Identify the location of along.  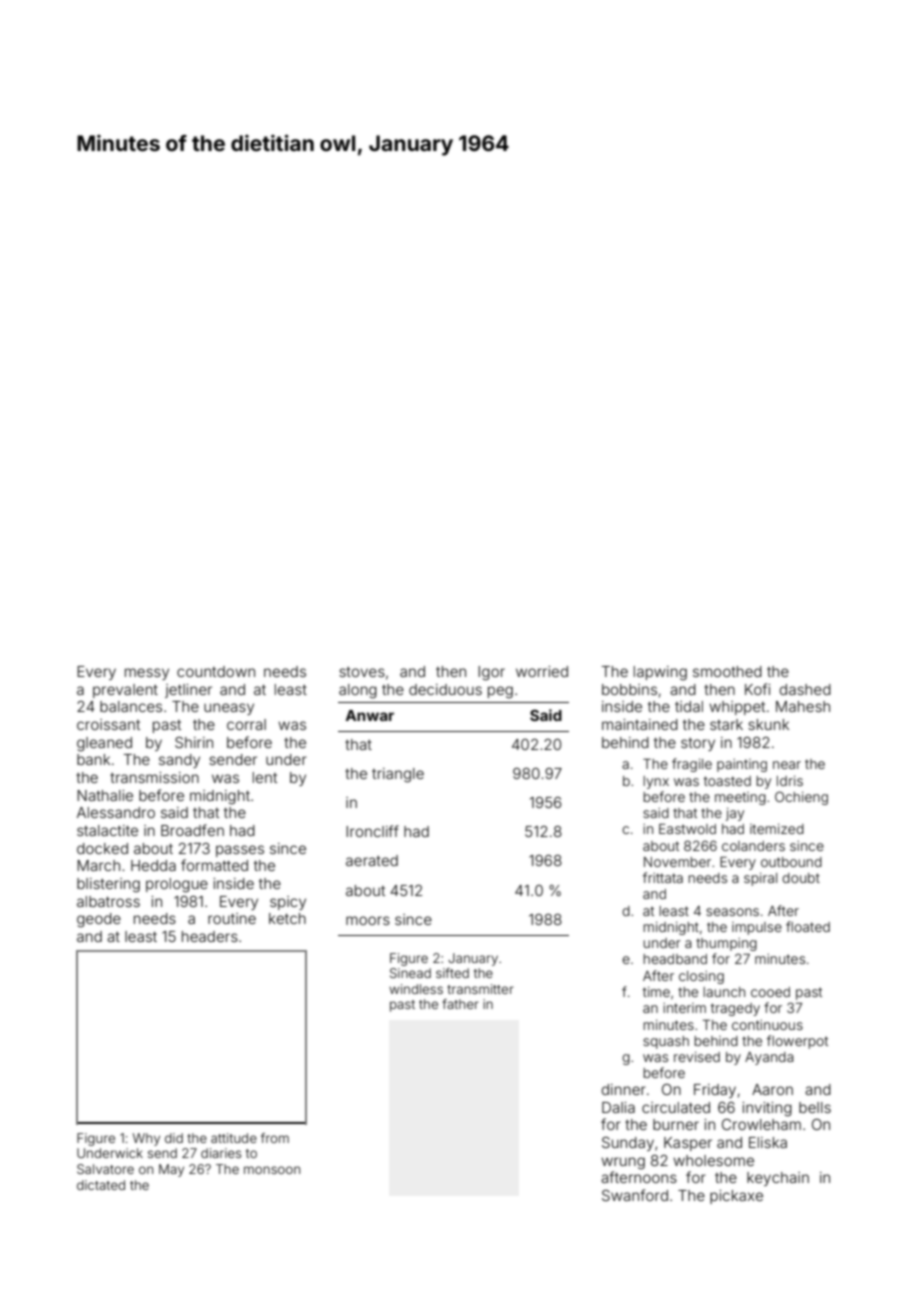
(358, 691).
